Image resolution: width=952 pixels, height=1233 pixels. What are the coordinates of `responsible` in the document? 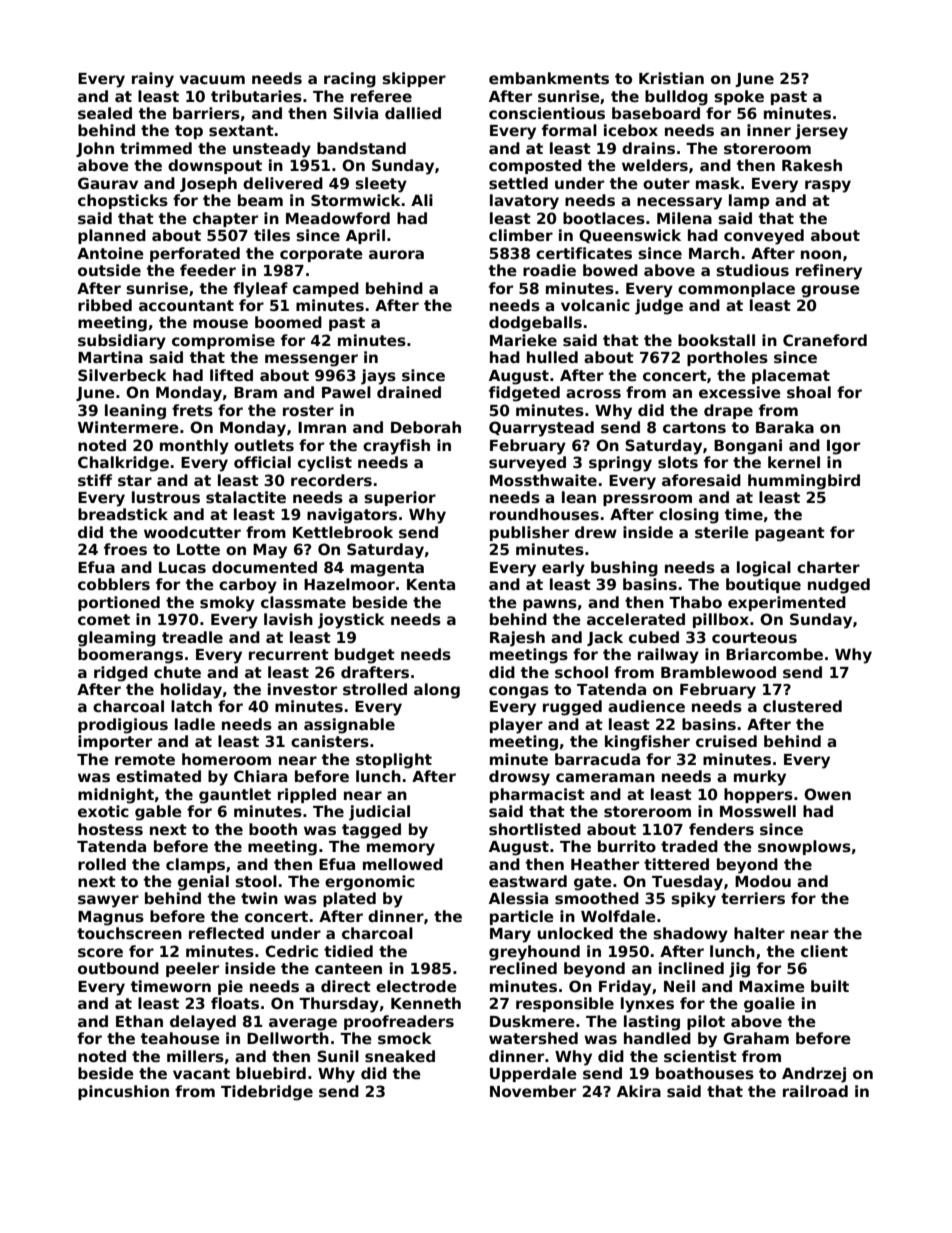 It's located at (565, 1004).
